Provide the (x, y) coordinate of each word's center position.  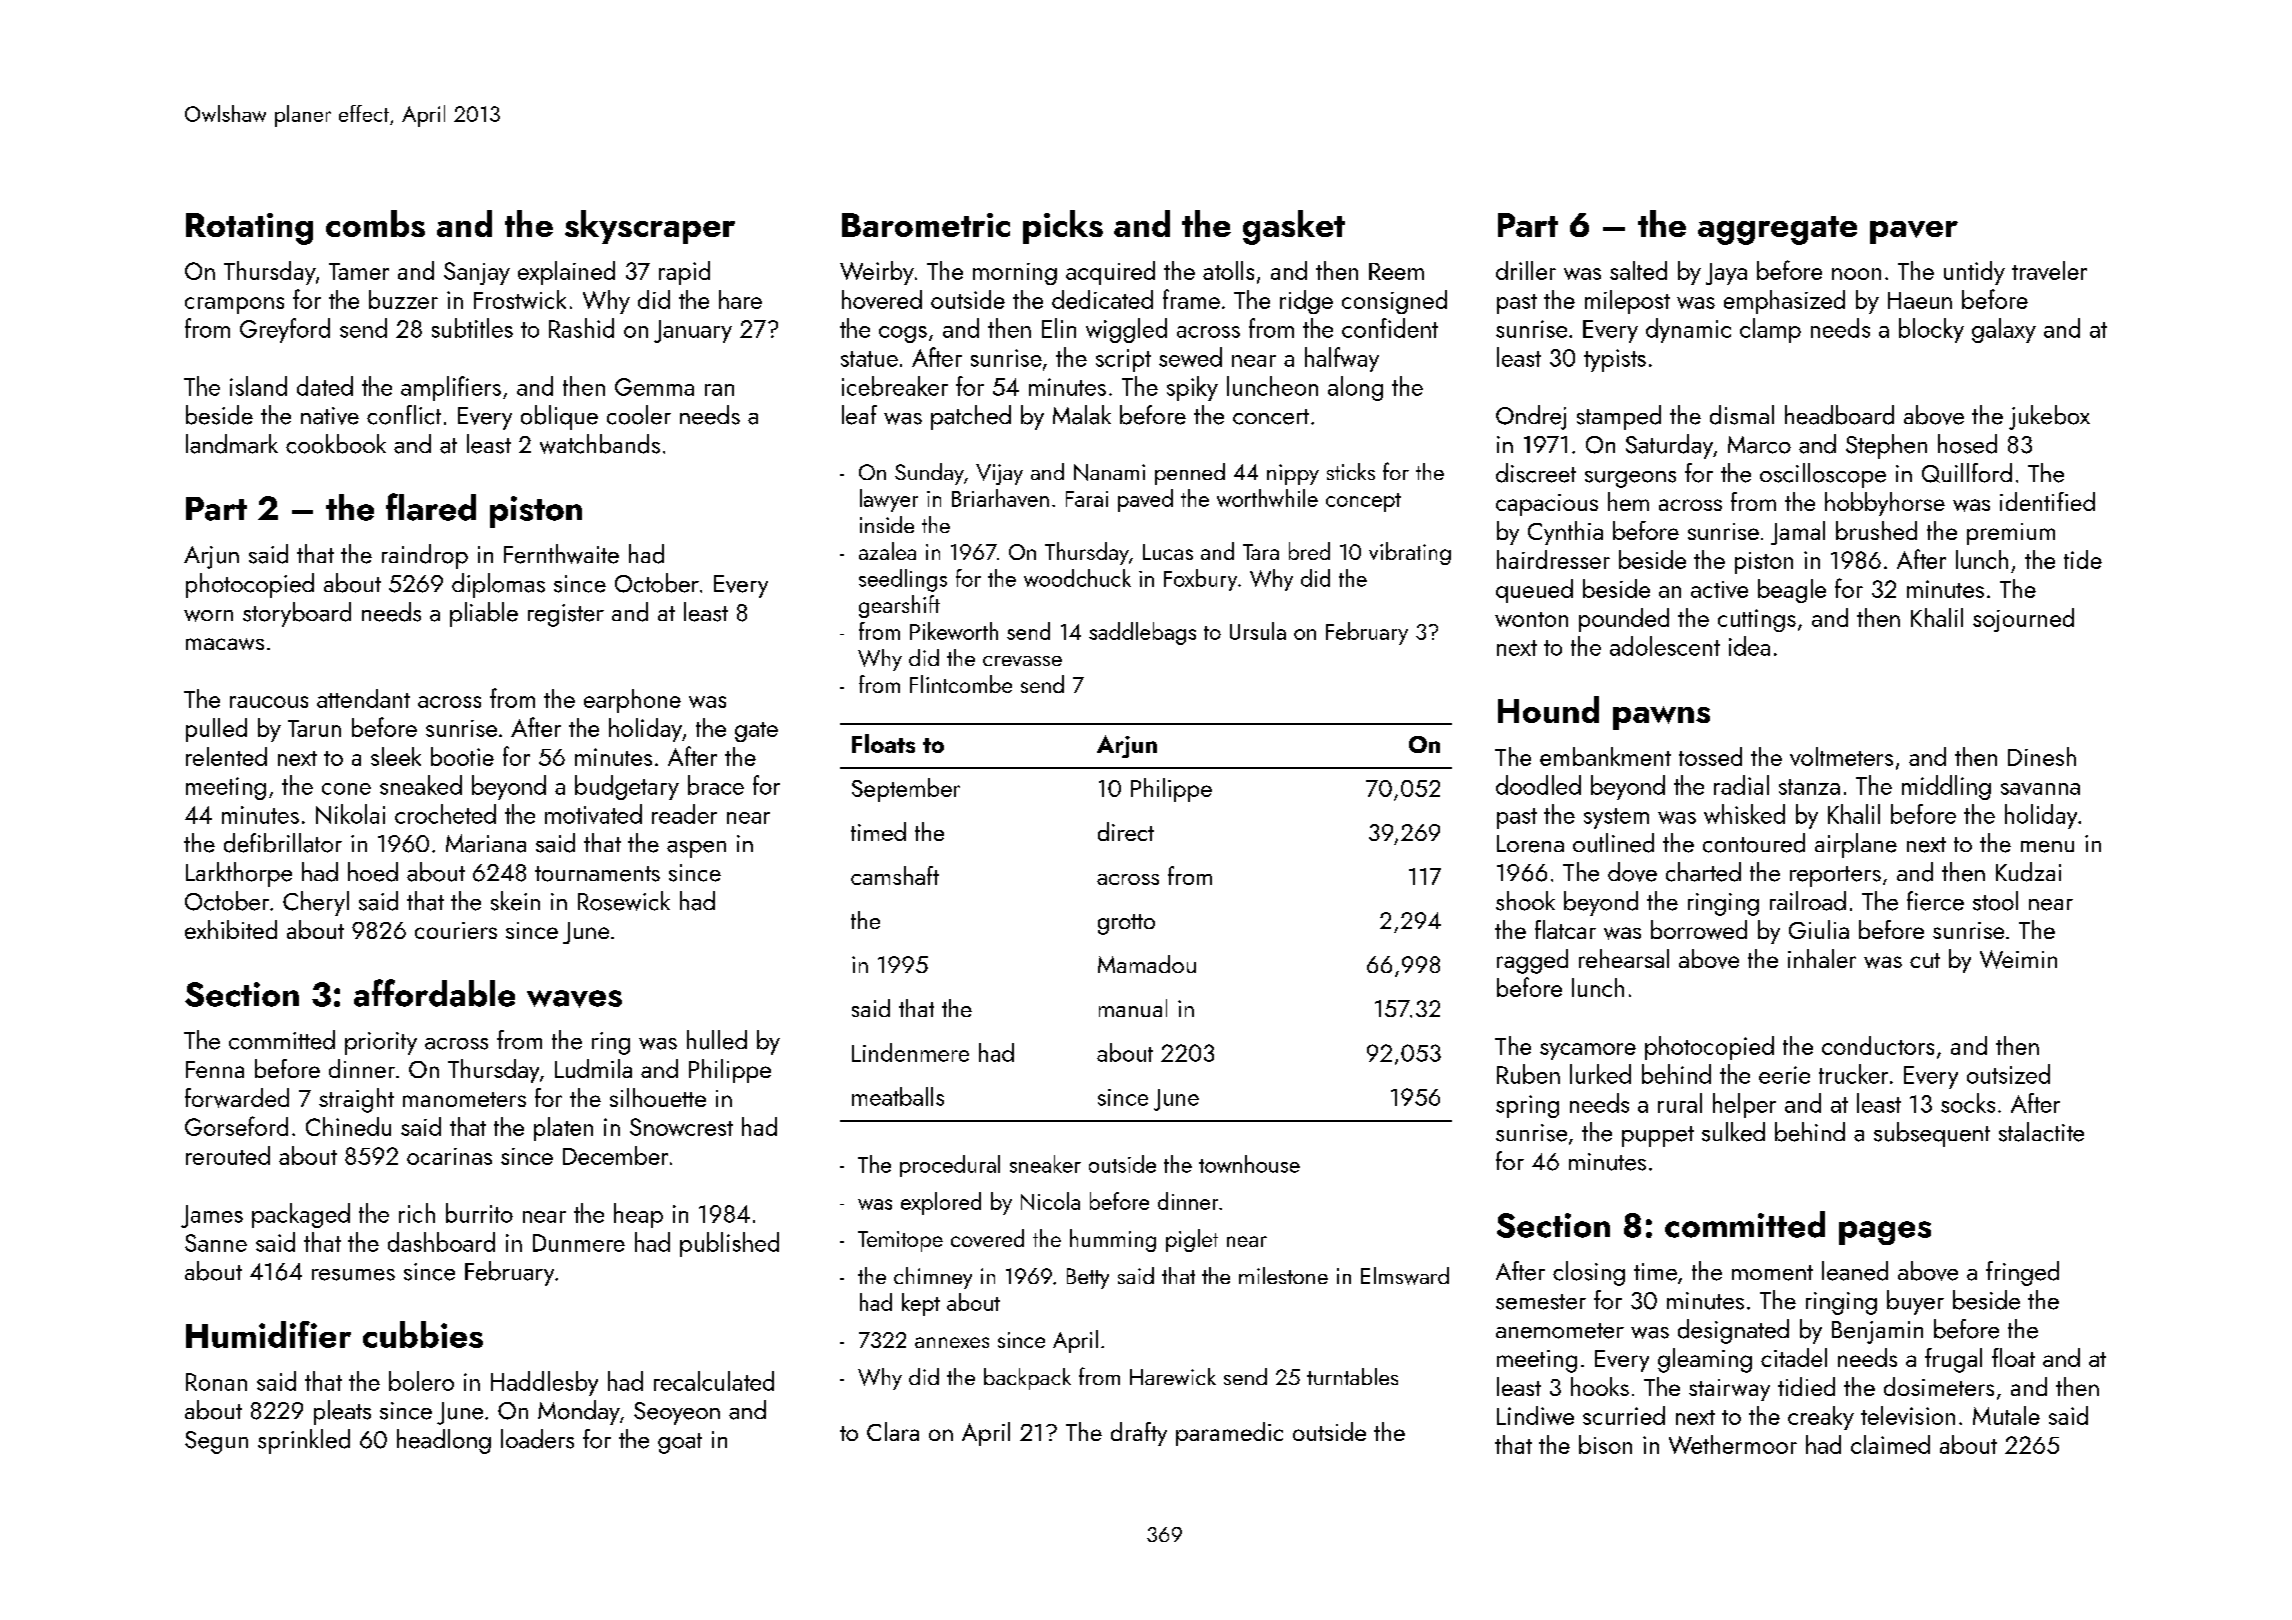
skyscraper (650, 227)
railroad (1808, 901)
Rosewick (624, 901)
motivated (593, 814)
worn (208, 616)
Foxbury (1200, 580)
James (212, 1216)
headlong (444, 1441)
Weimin (2018, 959)
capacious (1547, 505)
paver (1914, 232)
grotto (1126, 924)
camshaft (895, 875)
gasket (1294, 227)
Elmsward (1405, 1276)
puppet (1658, 1136)
